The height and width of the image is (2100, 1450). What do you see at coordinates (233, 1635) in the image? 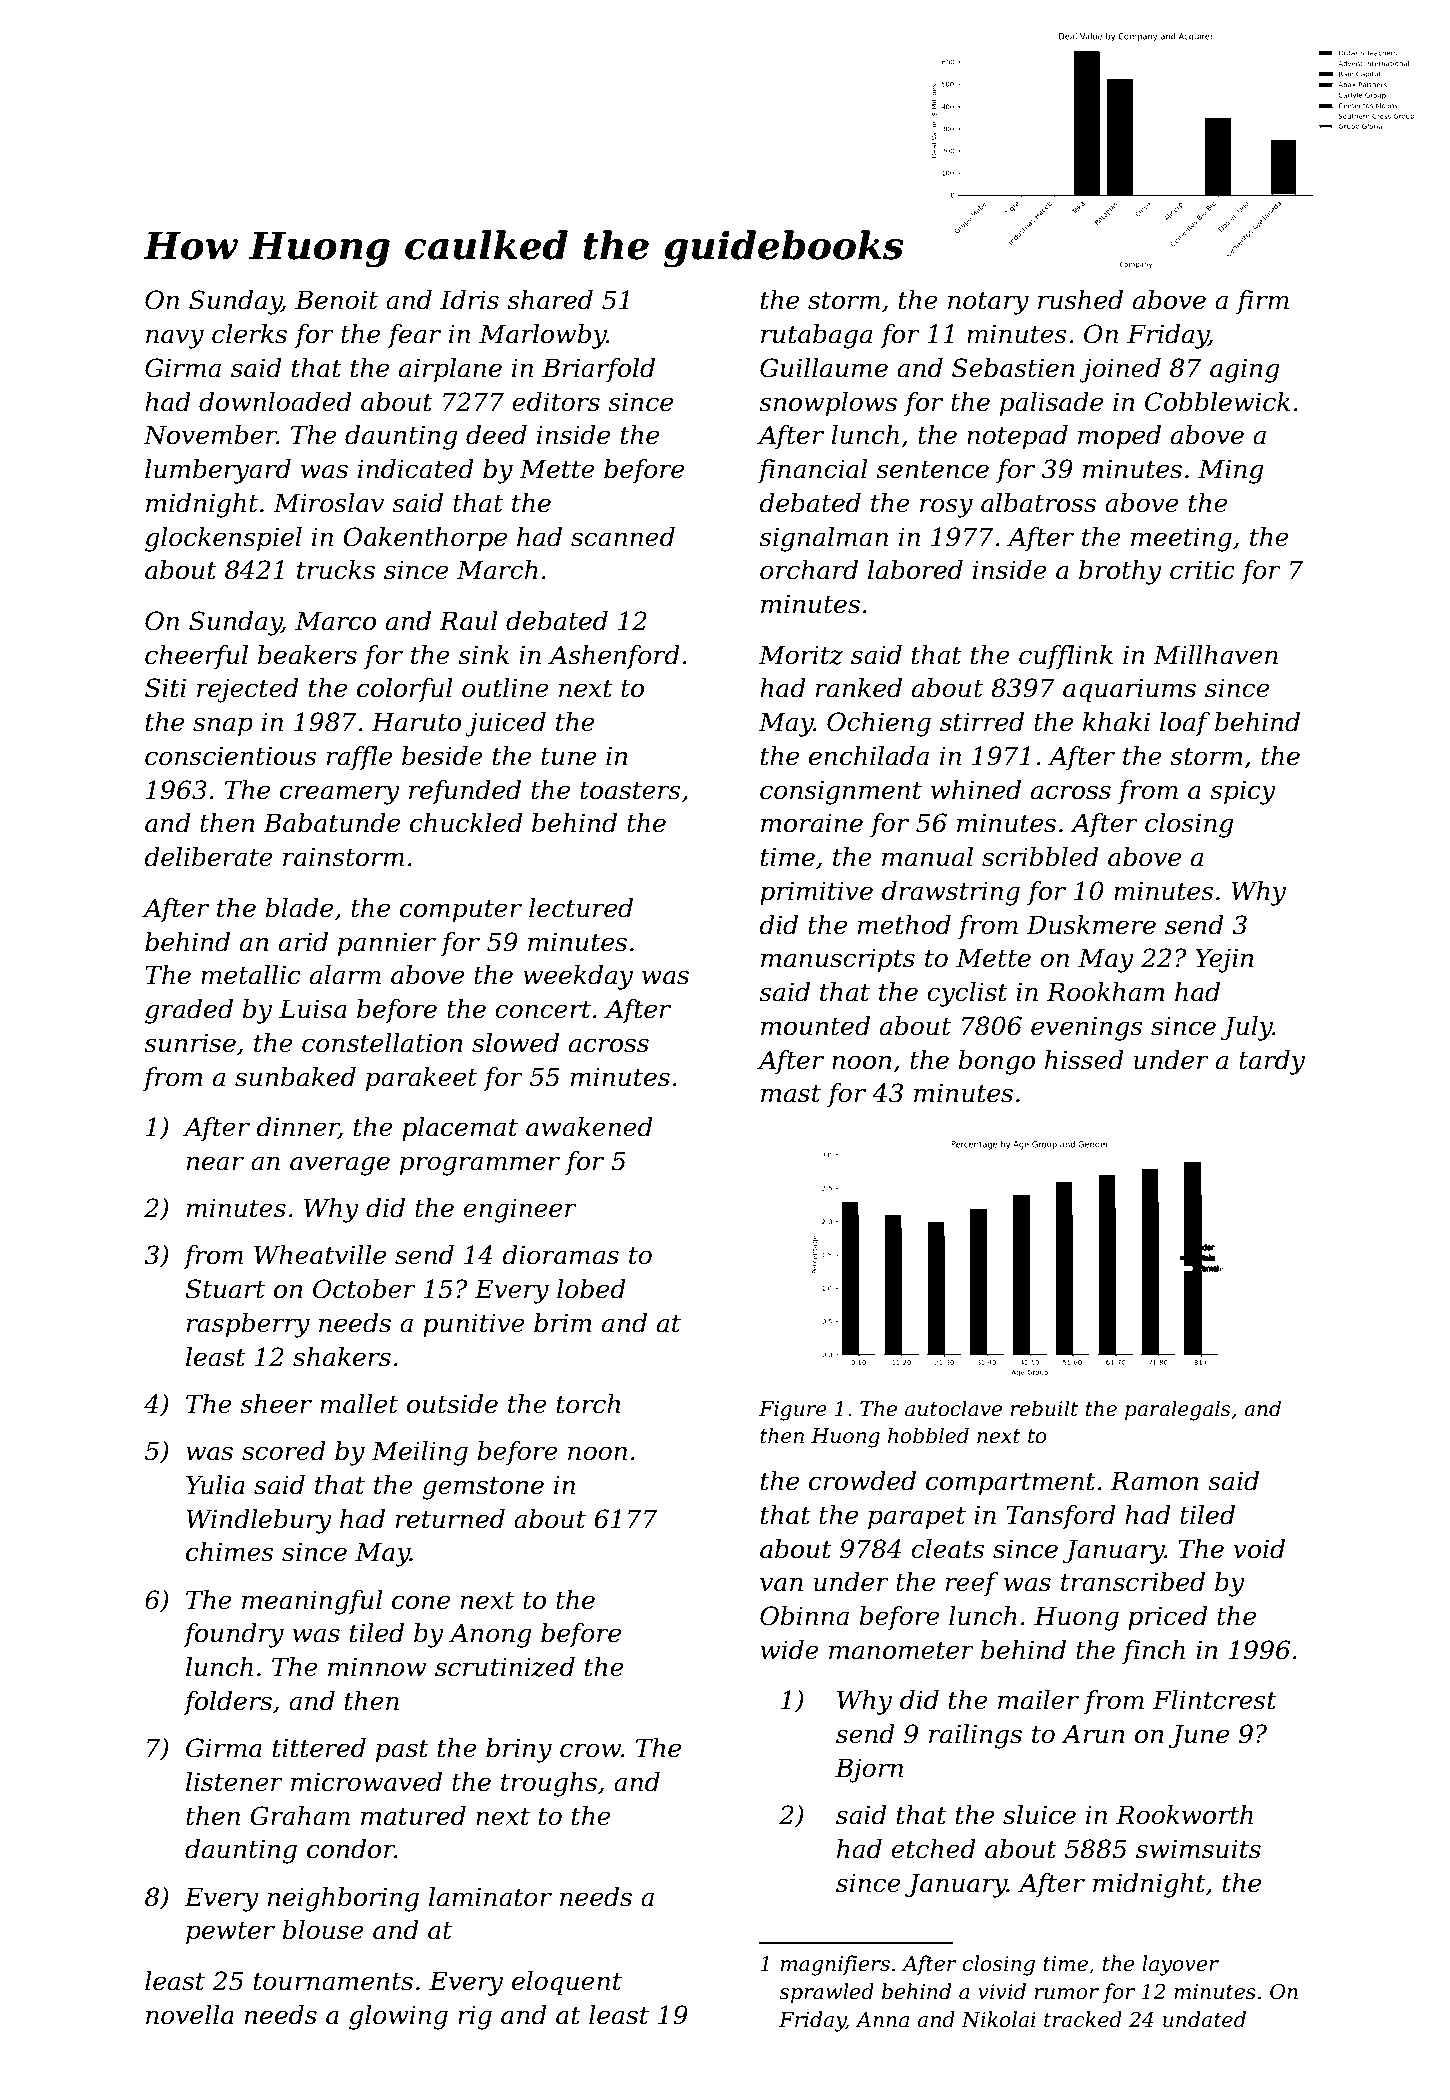
I see `foundry` at bounding box center [233, 1635].
